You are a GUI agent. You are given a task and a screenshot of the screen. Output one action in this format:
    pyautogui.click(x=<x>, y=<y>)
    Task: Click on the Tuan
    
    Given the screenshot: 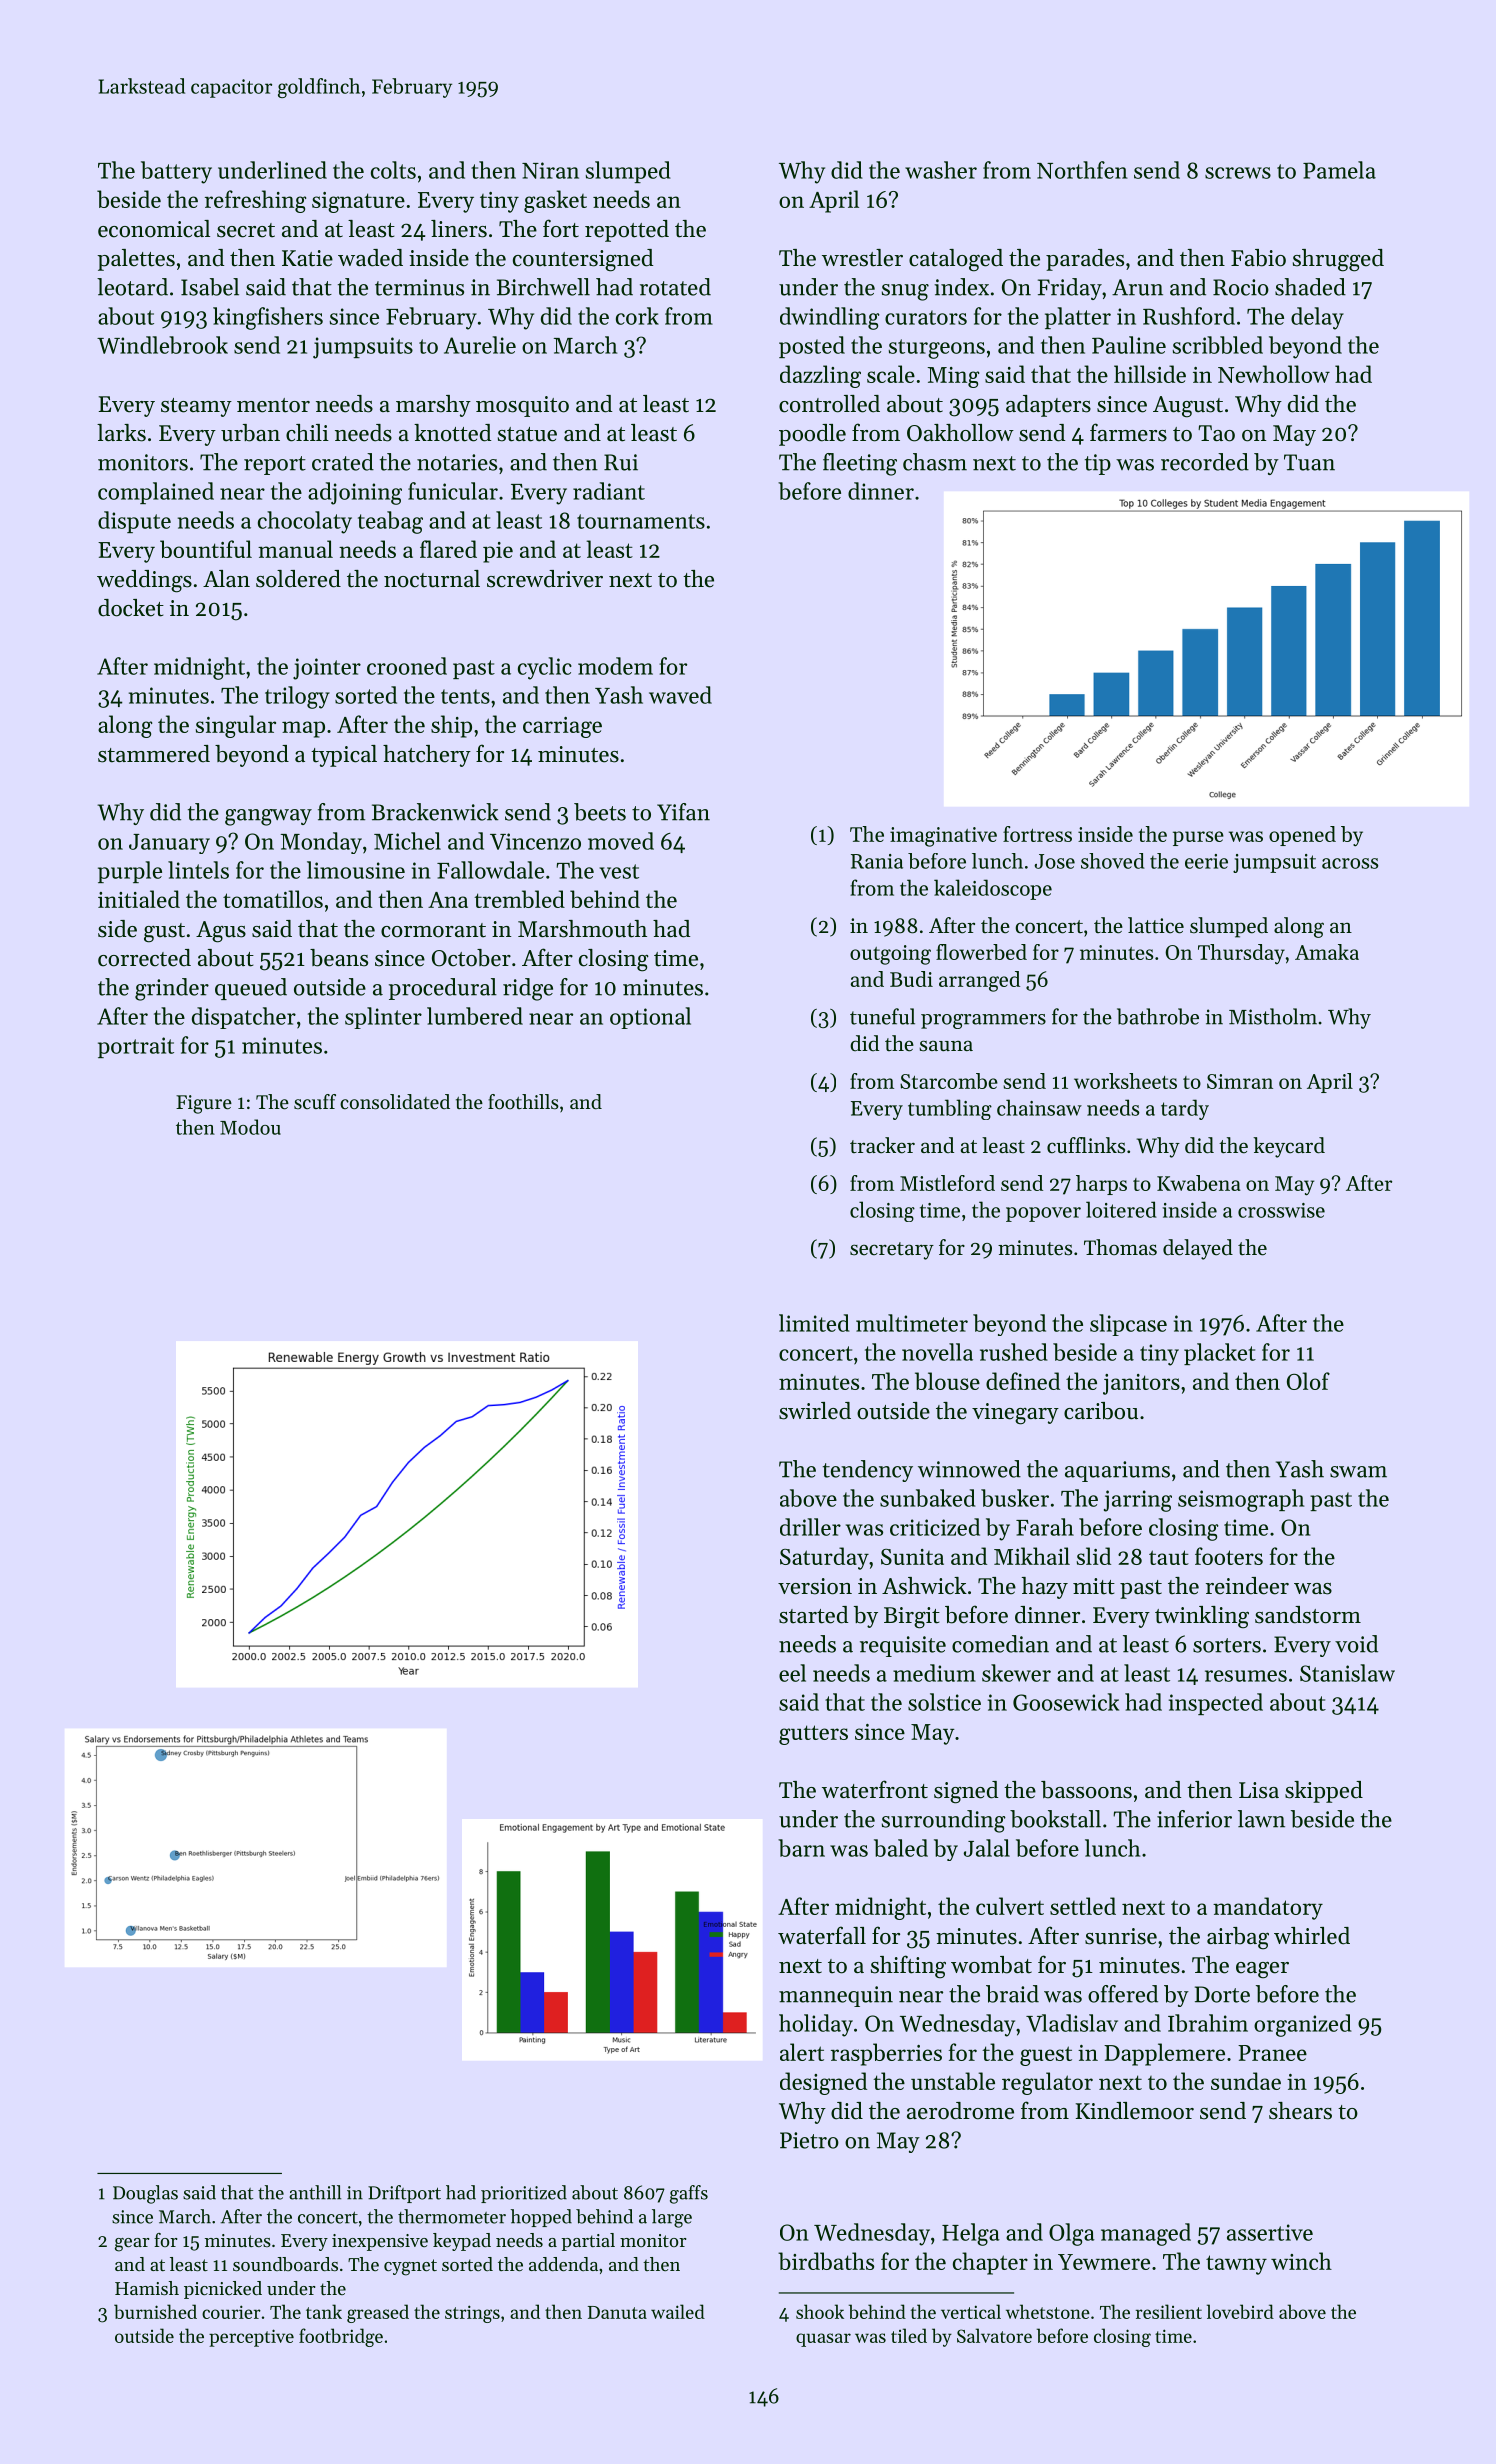 What is the action you would take?
    pyautogui.click(x=1309, y=462)
